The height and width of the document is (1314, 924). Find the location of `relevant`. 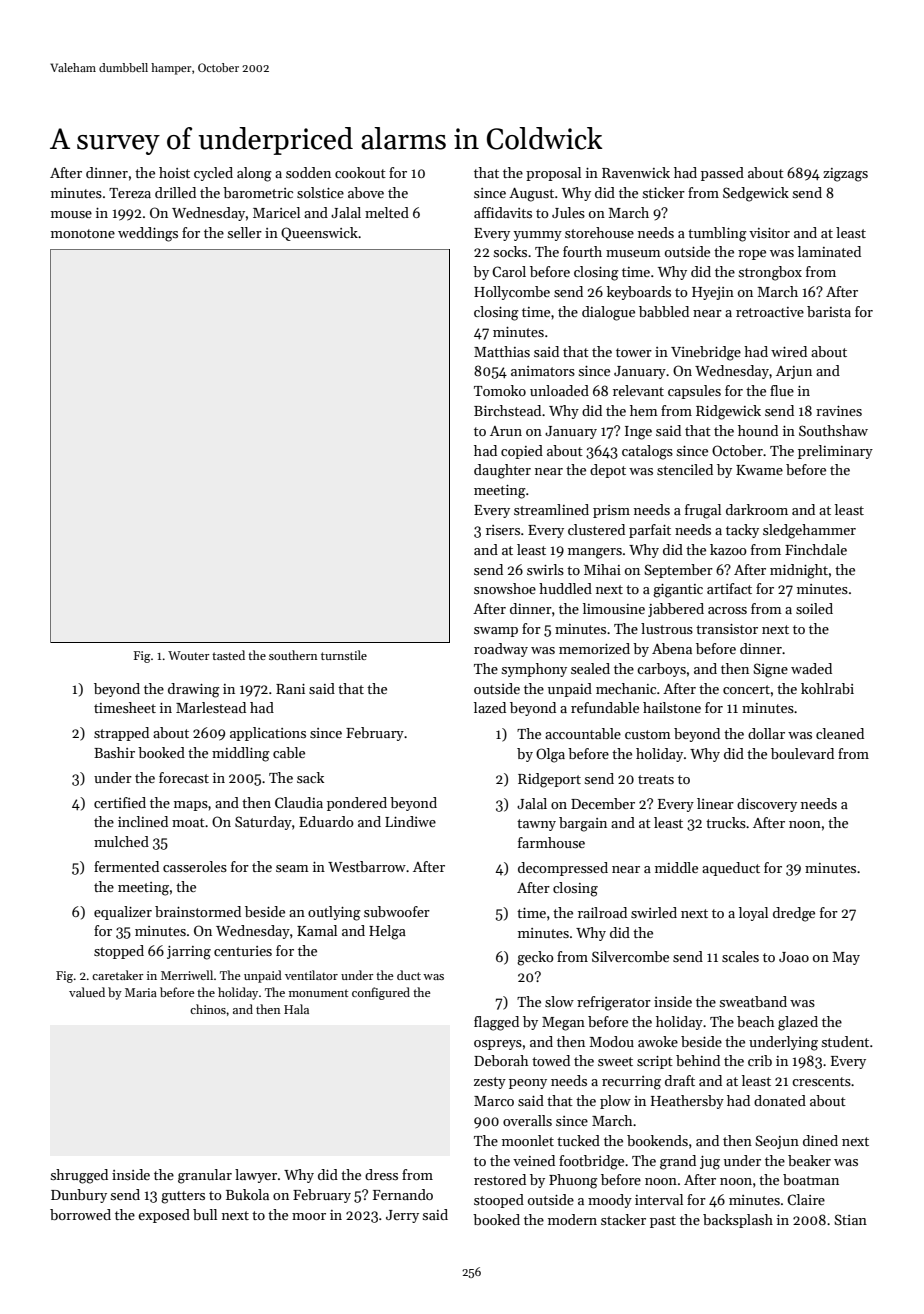

relevant is located at coordinates (638, 390).
